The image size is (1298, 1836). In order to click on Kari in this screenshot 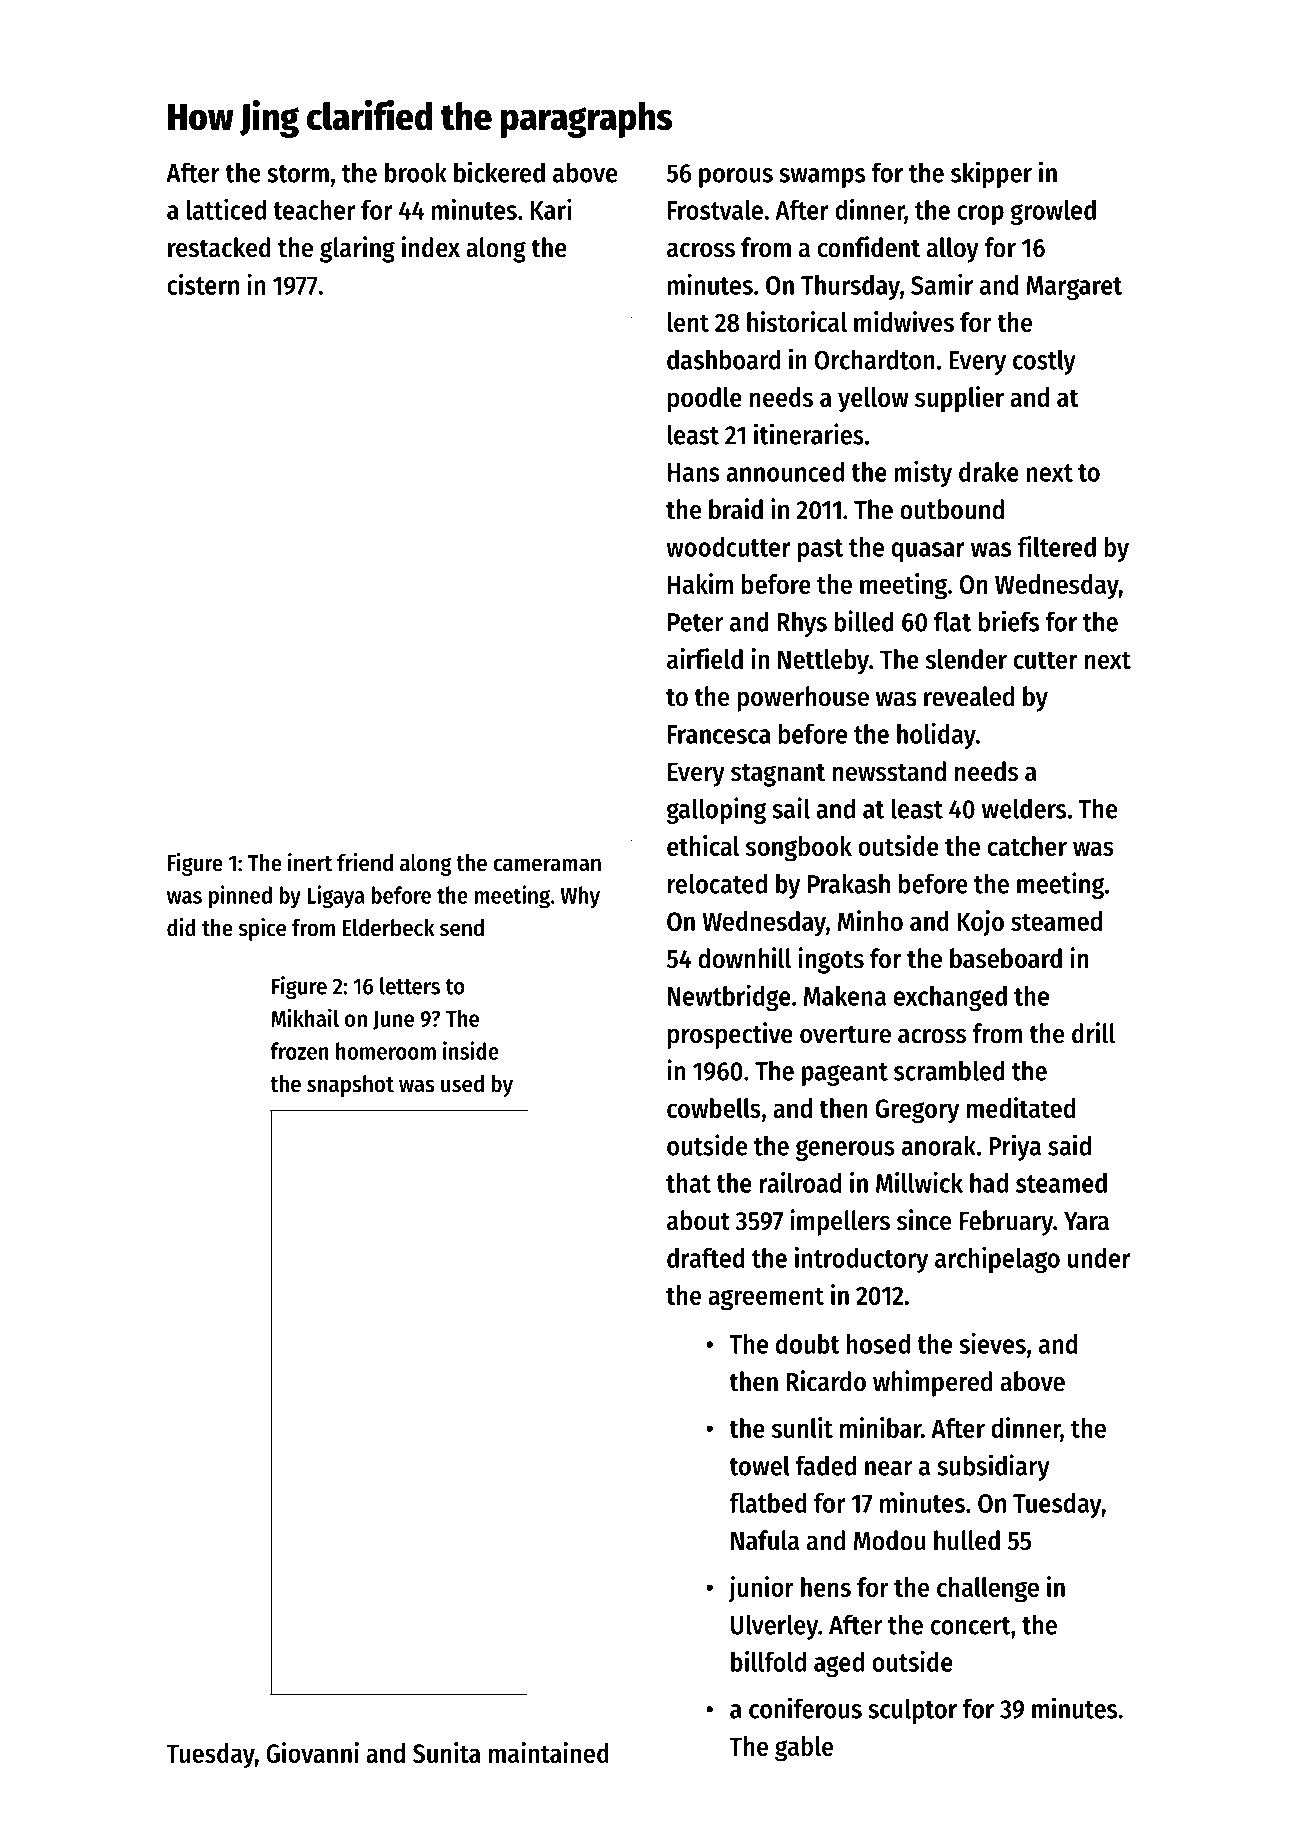, I will do `click(551, 209)`.
